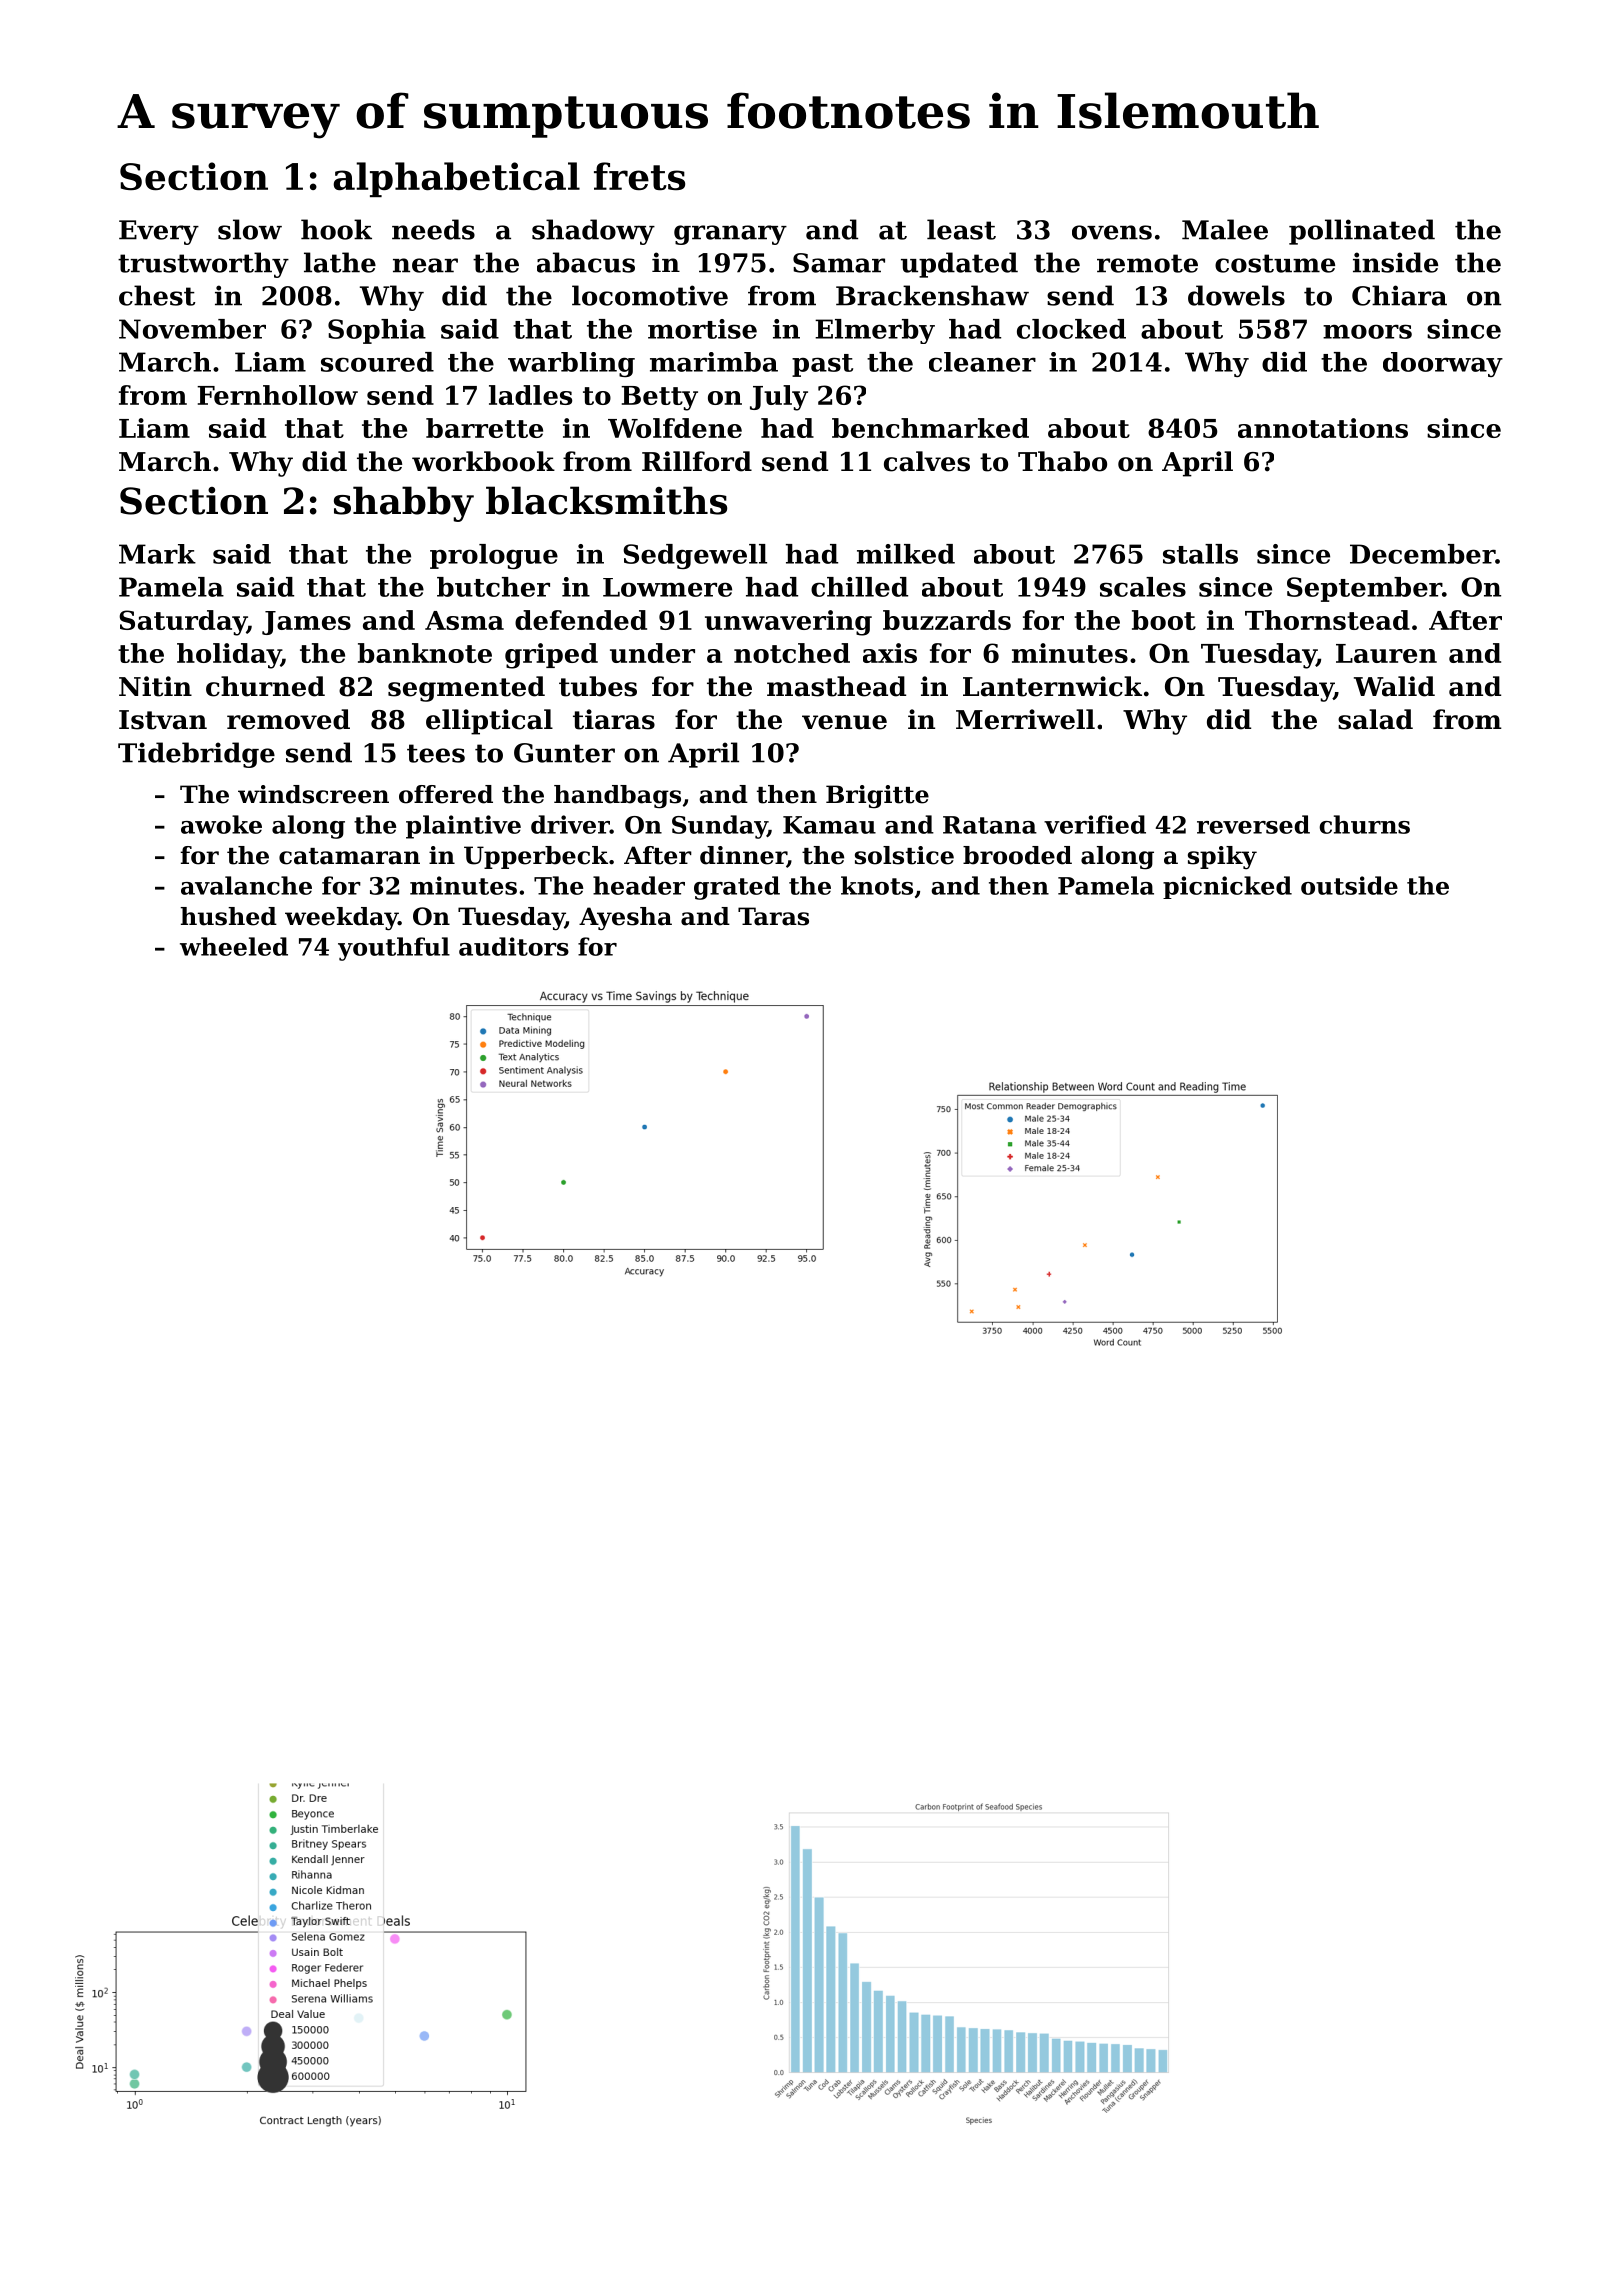  What do you see at coordinates (433, 229) in the screenshot?
I see `needs` at bounding box center [433, 229].
